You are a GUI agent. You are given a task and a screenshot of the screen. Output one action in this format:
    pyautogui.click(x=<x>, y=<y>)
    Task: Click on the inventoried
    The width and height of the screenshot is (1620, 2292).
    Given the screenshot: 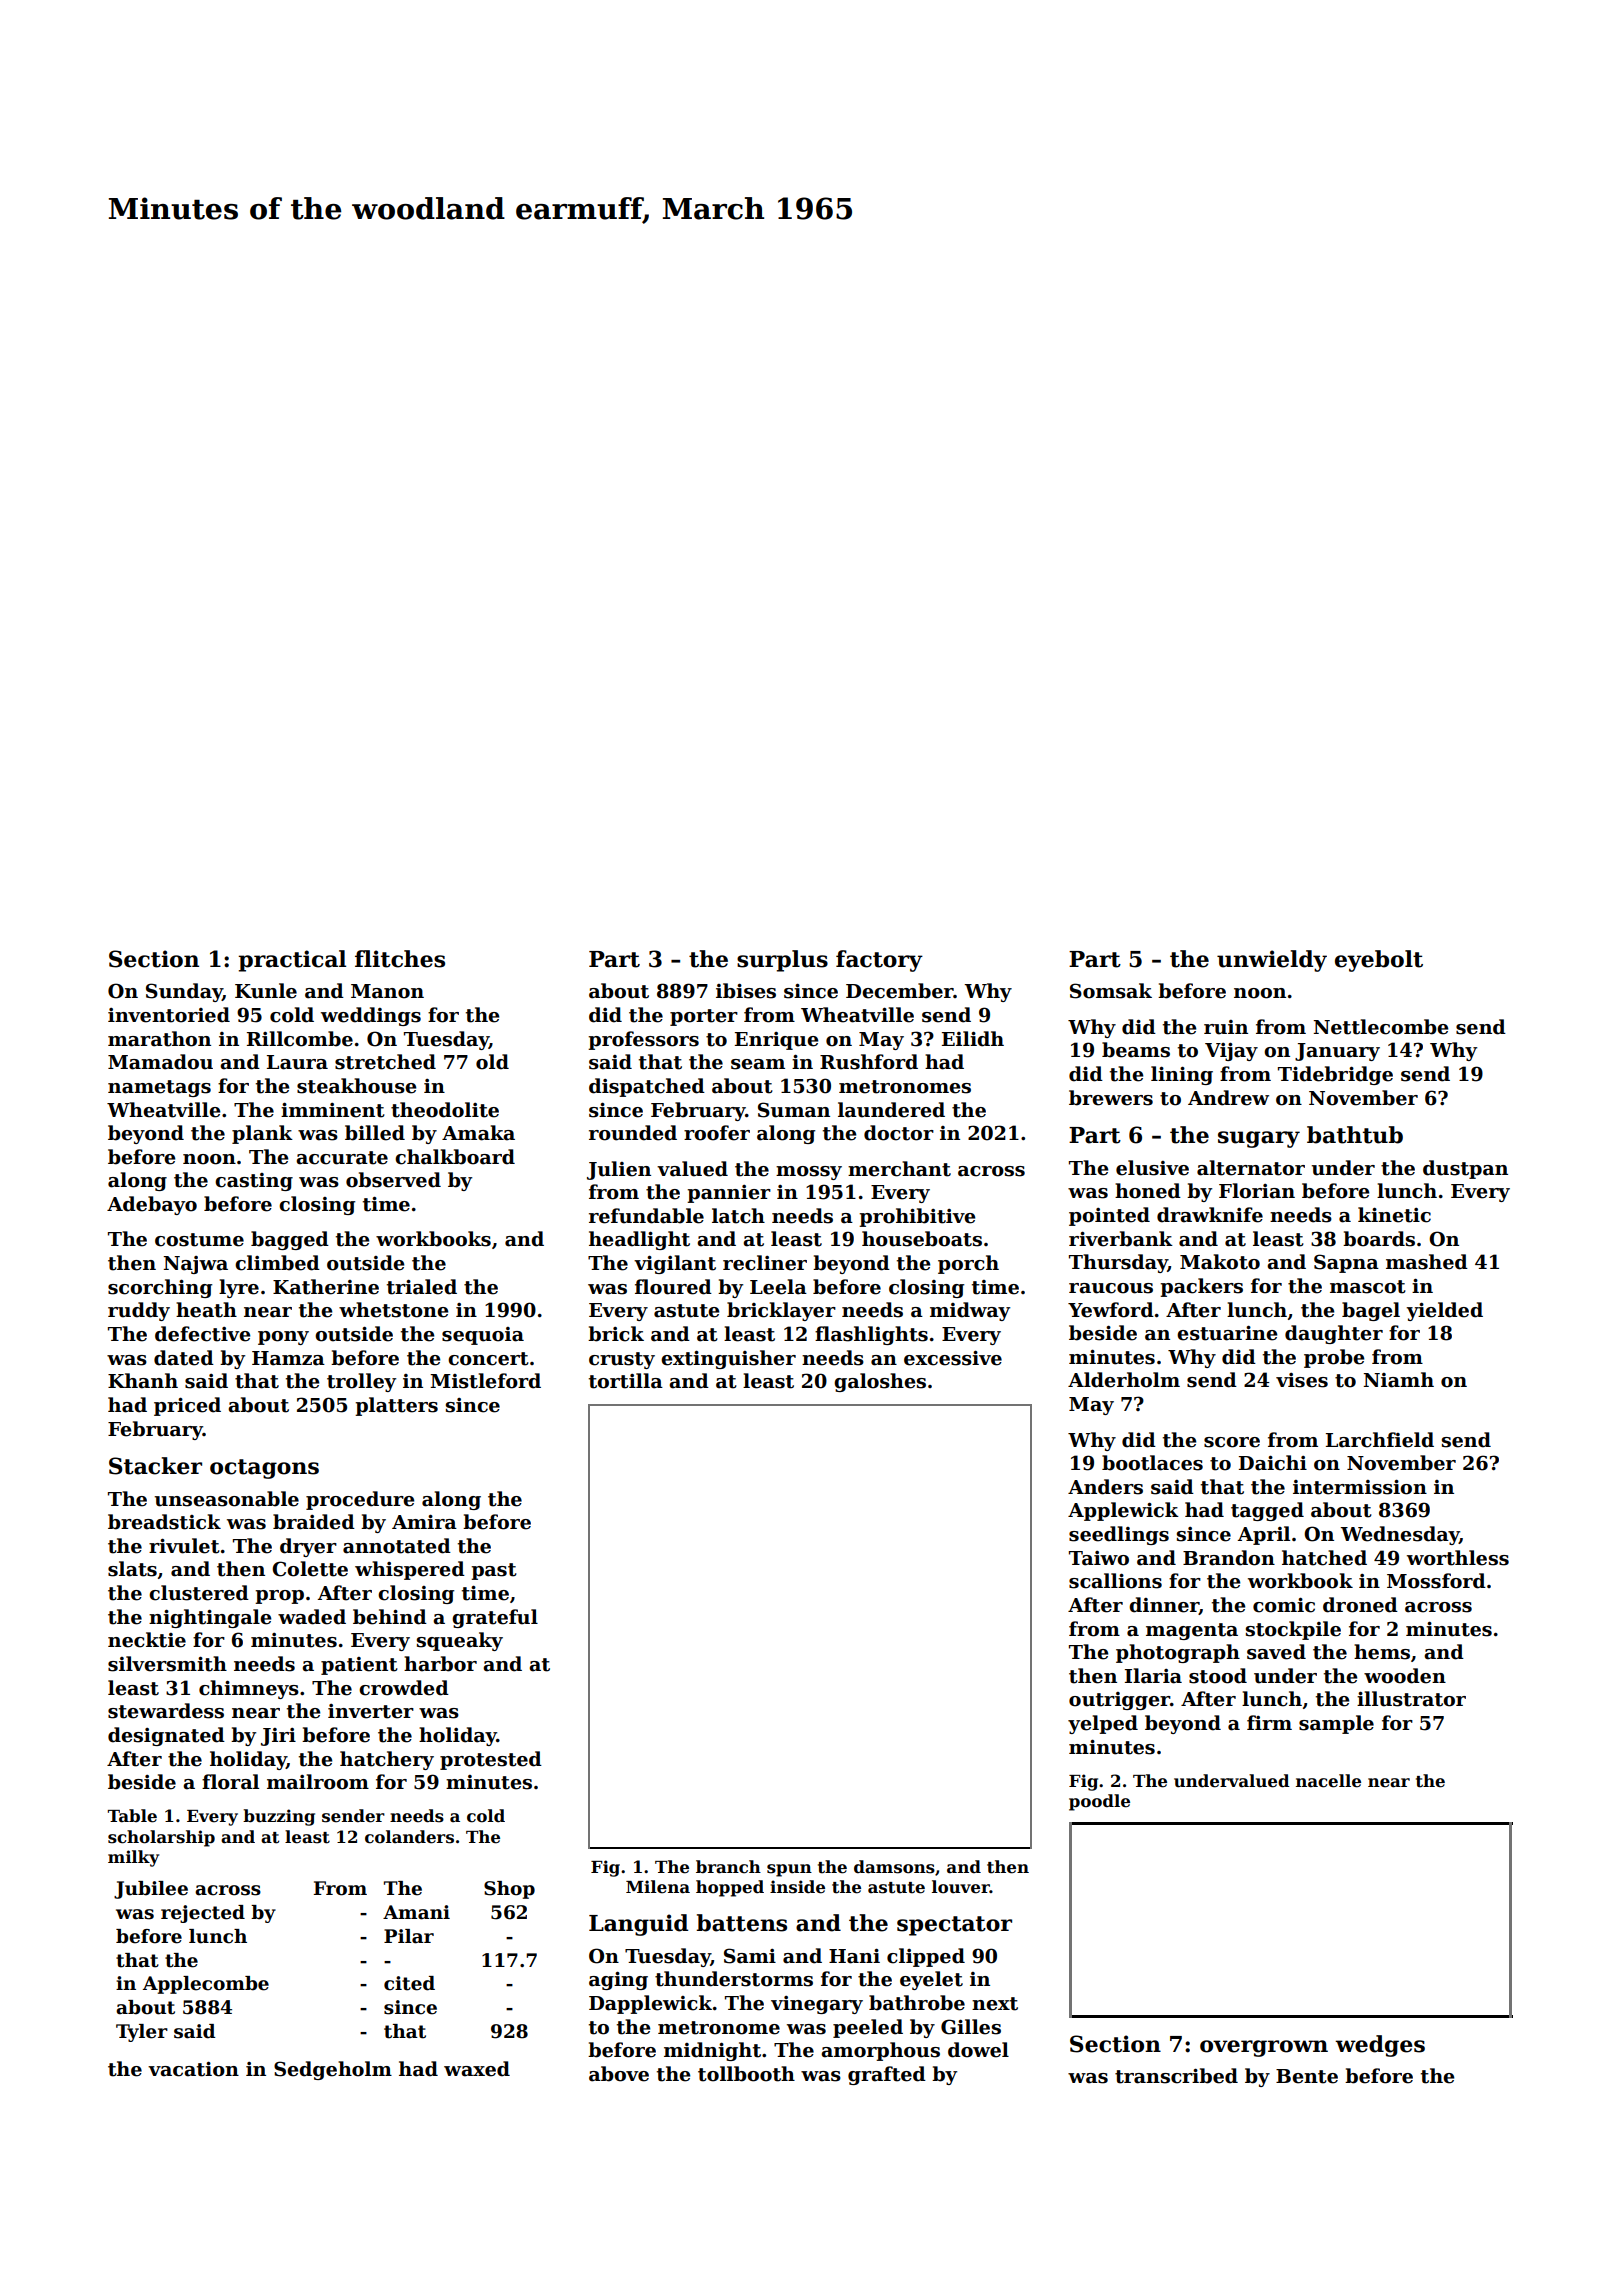 What is the action you would take?
    pyautogui.click(x=169, y=1015)
